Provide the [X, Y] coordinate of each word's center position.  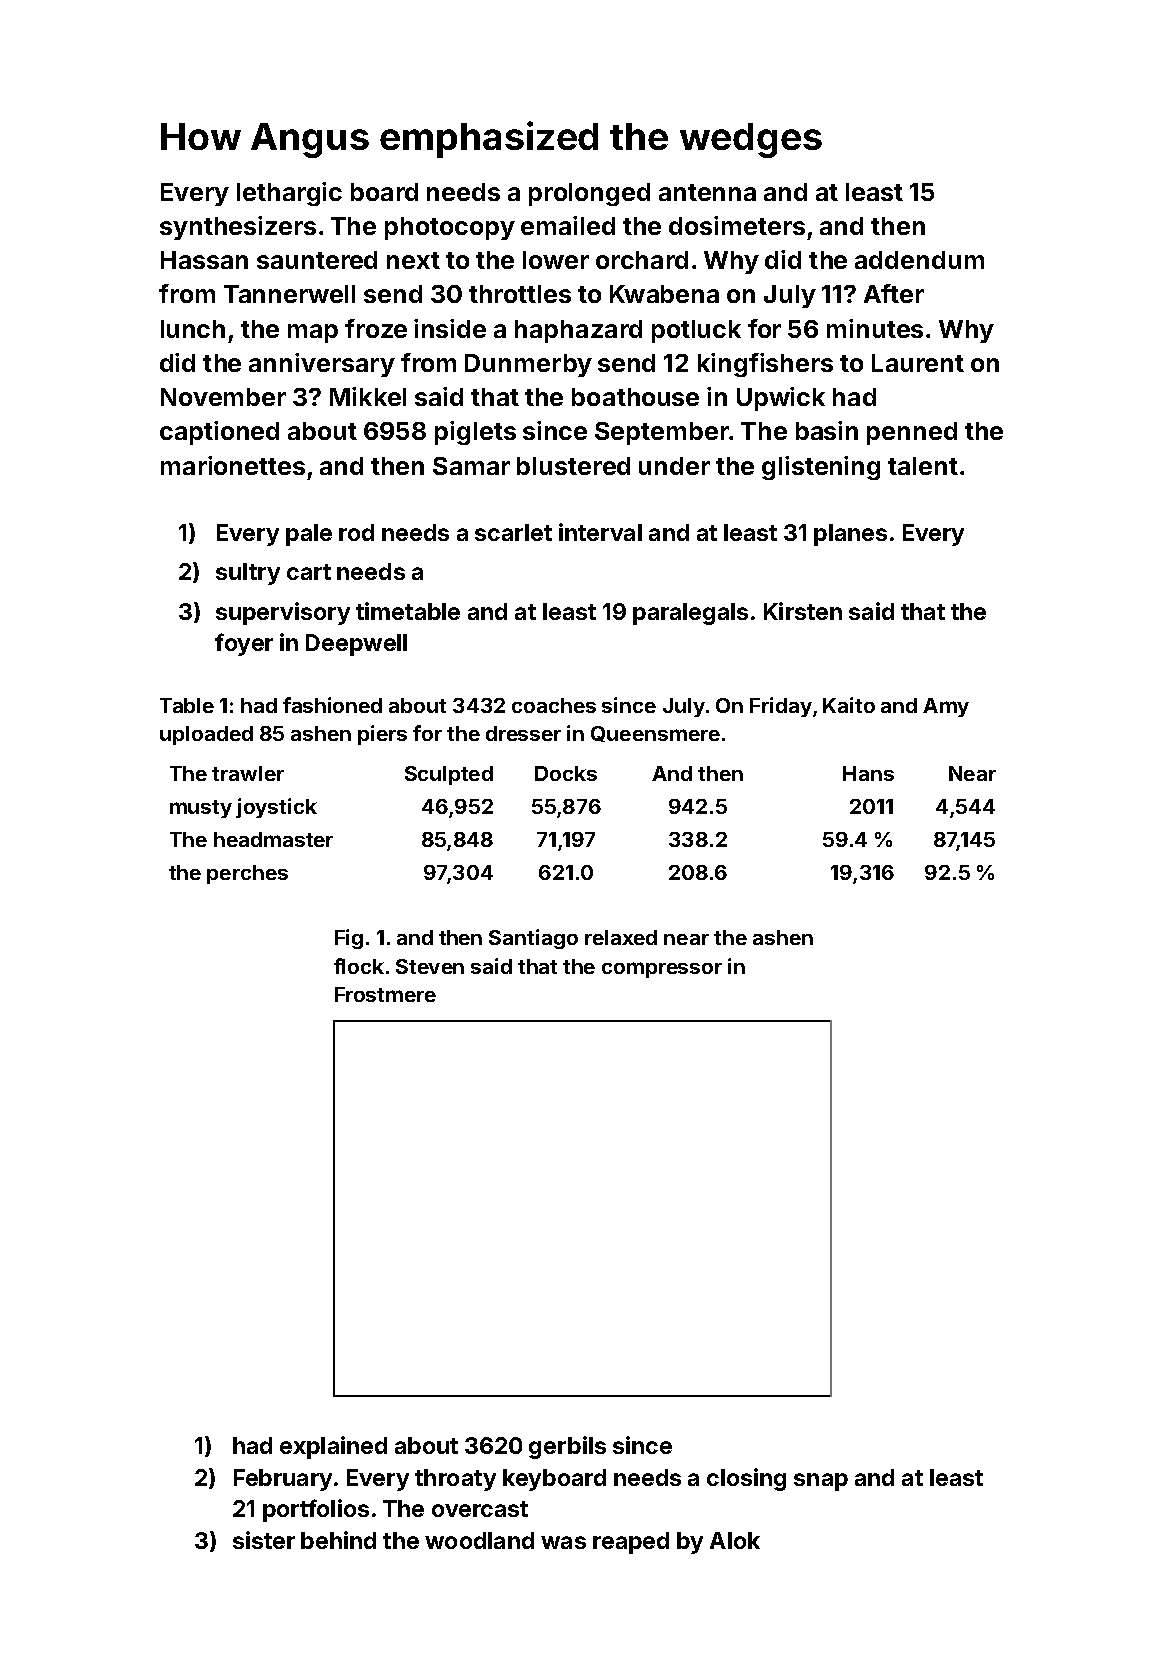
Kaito [849, 705]
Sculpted [449, 775]
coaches [554, 705]
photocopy [450, 228]
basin [827, 430]
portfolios [316, 1510]
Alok [735, 1540]
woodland [479, 1540]
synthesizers [238, 228]
